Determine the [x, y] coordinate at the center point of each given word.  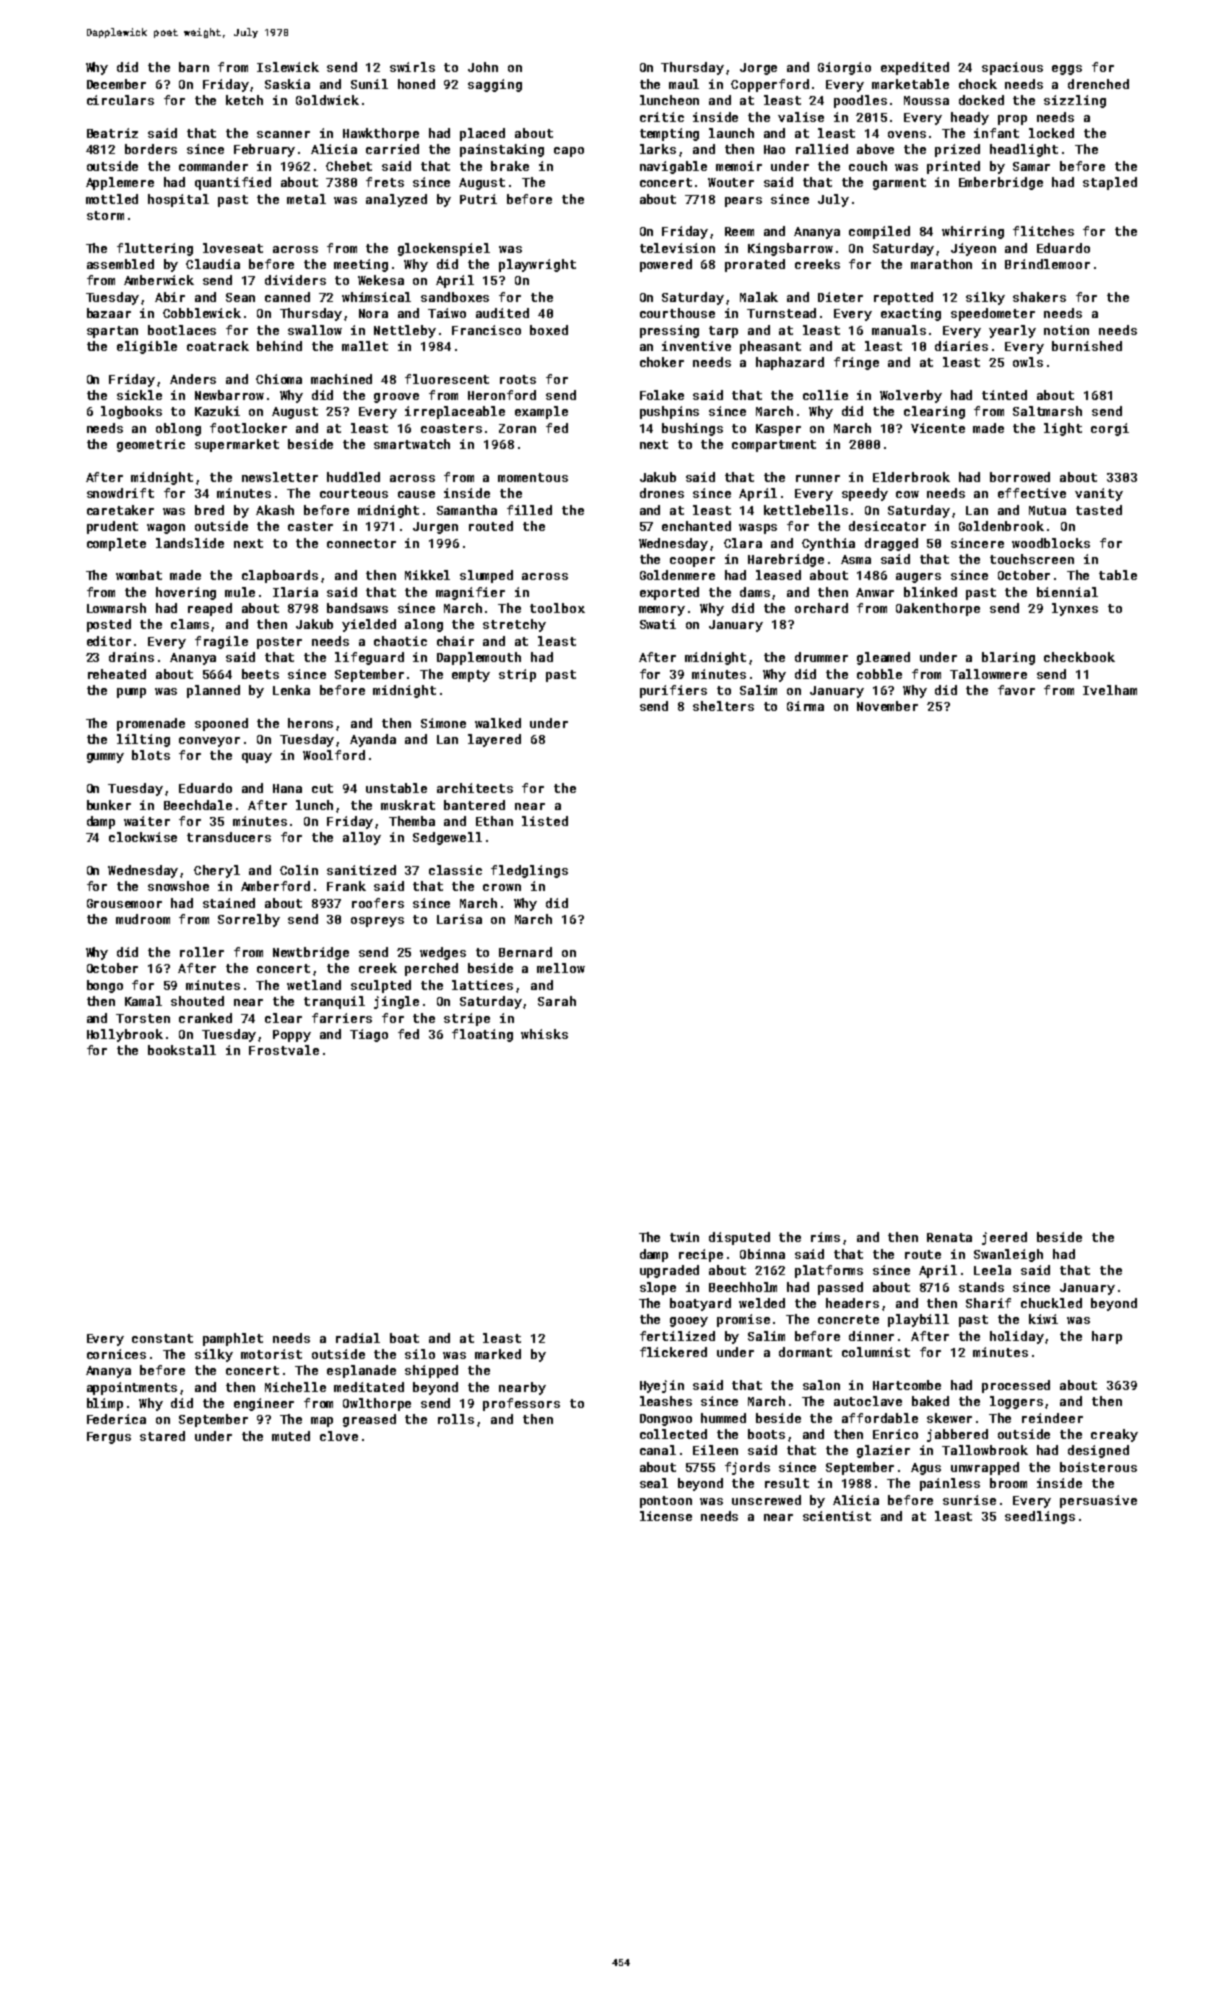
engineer [264, 1404]
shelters [723, 706]
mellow [561, 968]
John [483, 67]
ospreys [377, 922]
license [666, 1516]
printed [953, 167]
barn [194, 67]
